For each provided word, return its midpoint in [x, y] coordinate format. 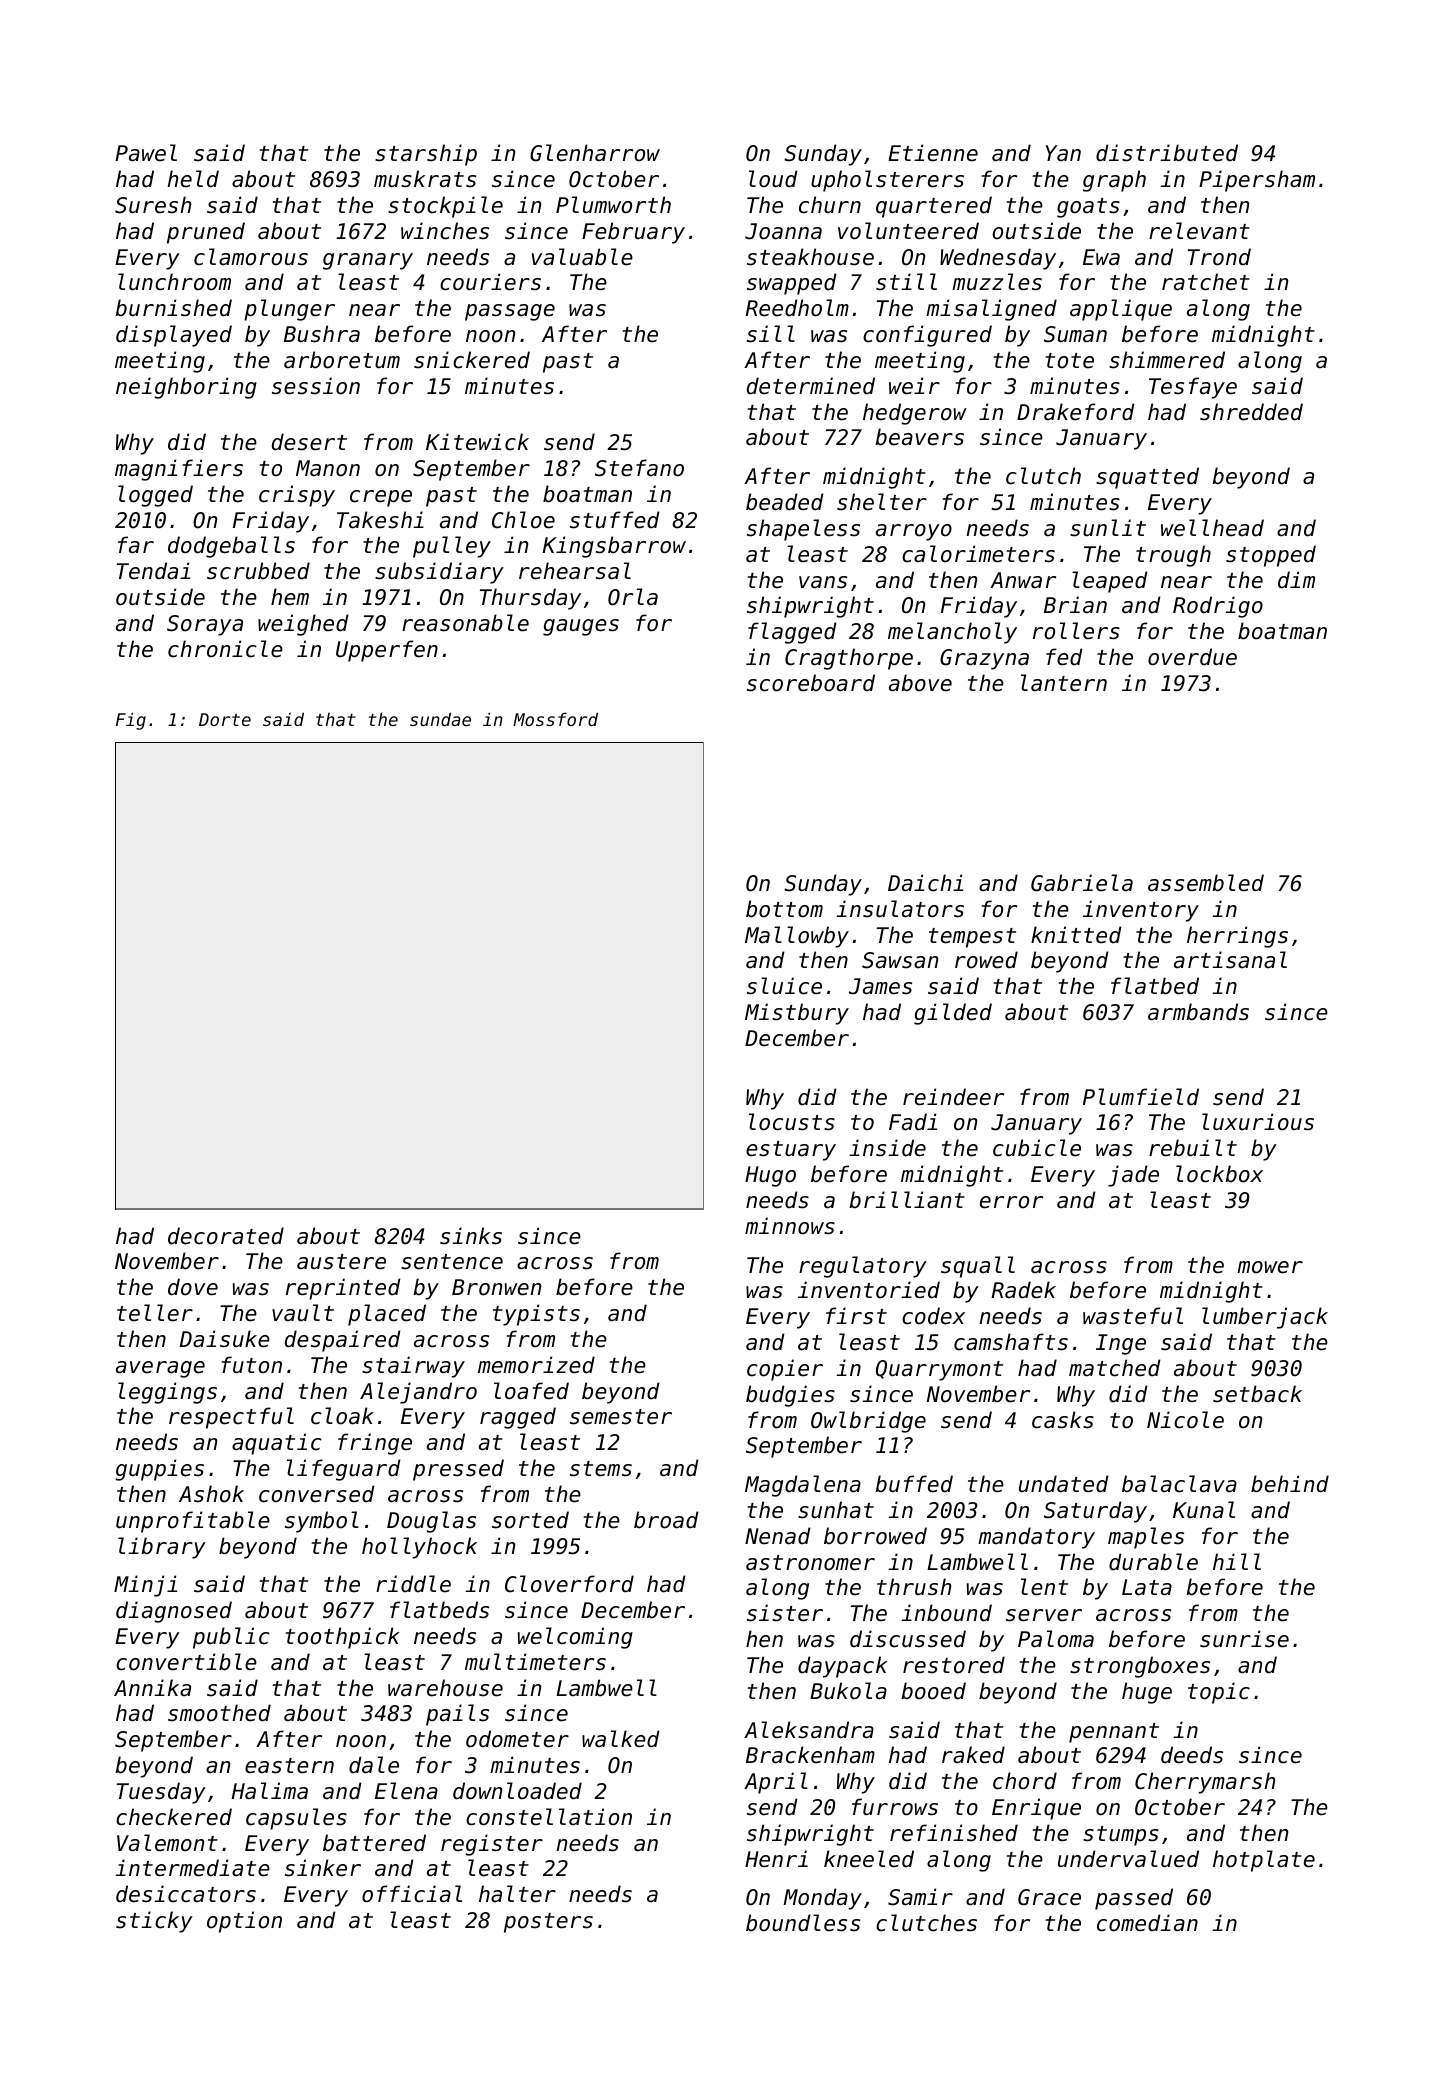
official [412, 1894]
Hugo [770, 1176]
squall [978, 1267]
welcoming [575, 1638]
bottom [784, 909]
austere [341, 1262]
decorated [226, 1236]
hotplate [1264, 1861]
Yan [1063, 153]
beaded [785, 502]
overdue [1192, 657]
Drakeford [1076, 412]
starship [426, 155]
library [162, 1548]
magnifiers [179, 470]
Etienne [933, 153]
